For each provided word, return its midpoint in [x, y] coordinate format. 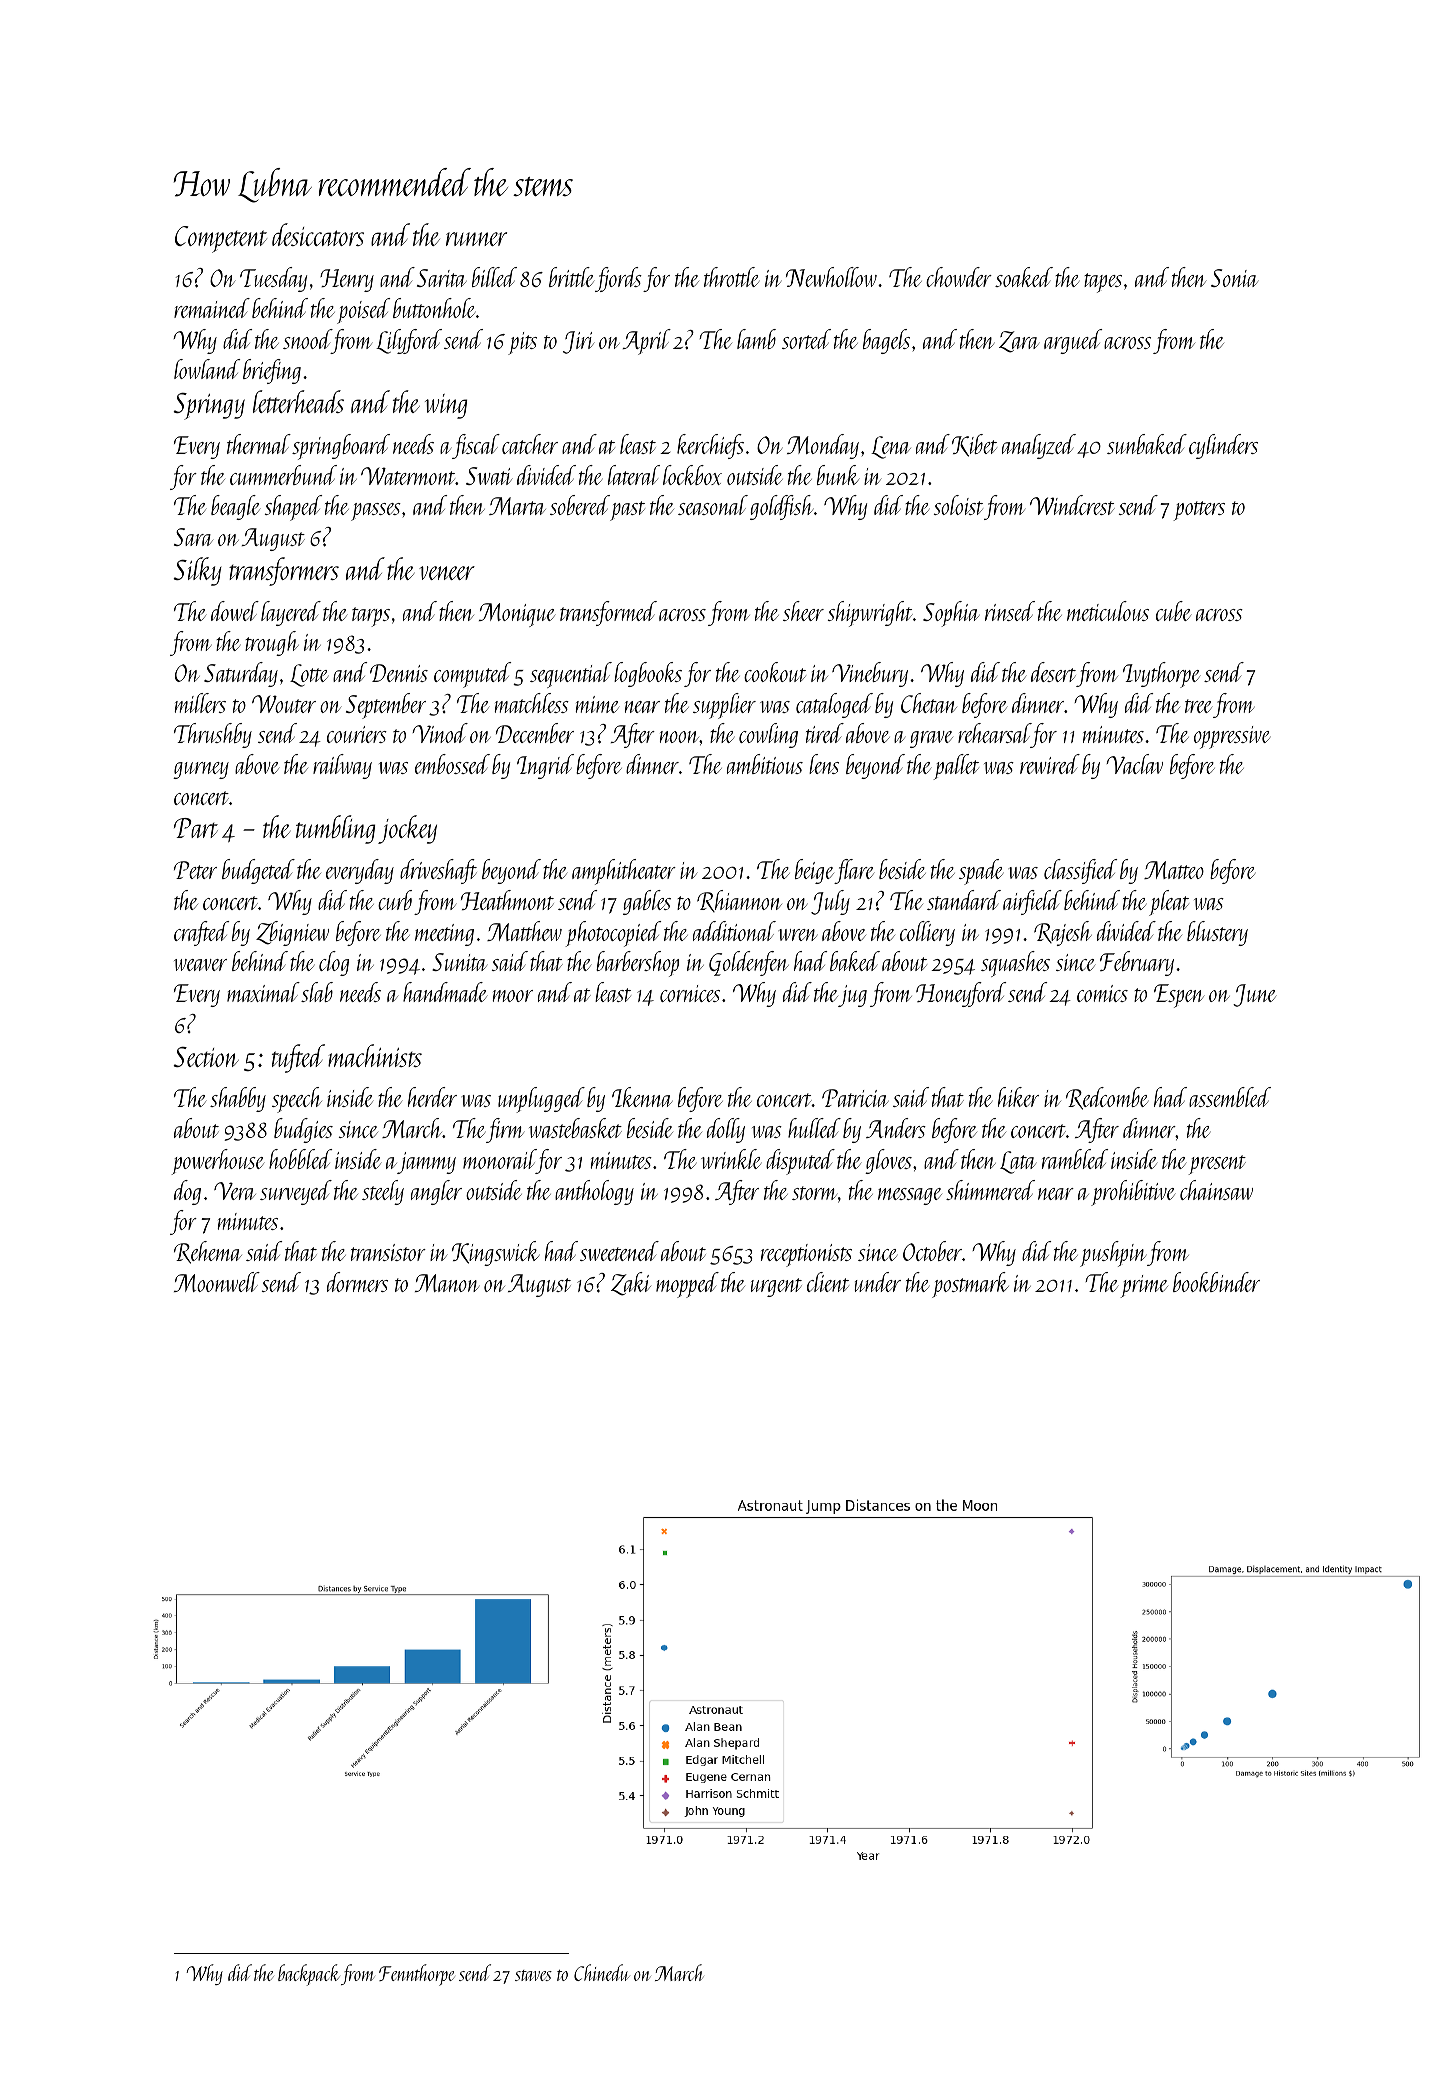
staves [533, 1975]
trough [272, 643]
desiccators [318, 234]
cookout [775, 672]
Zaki [631, 1284]
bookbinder [1216, 1282]
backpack [309, 1975]
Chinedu [602, 1972]
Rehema [208, 1252]
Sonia [1234, 278]
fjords [618, 279]
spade [981, 872]
